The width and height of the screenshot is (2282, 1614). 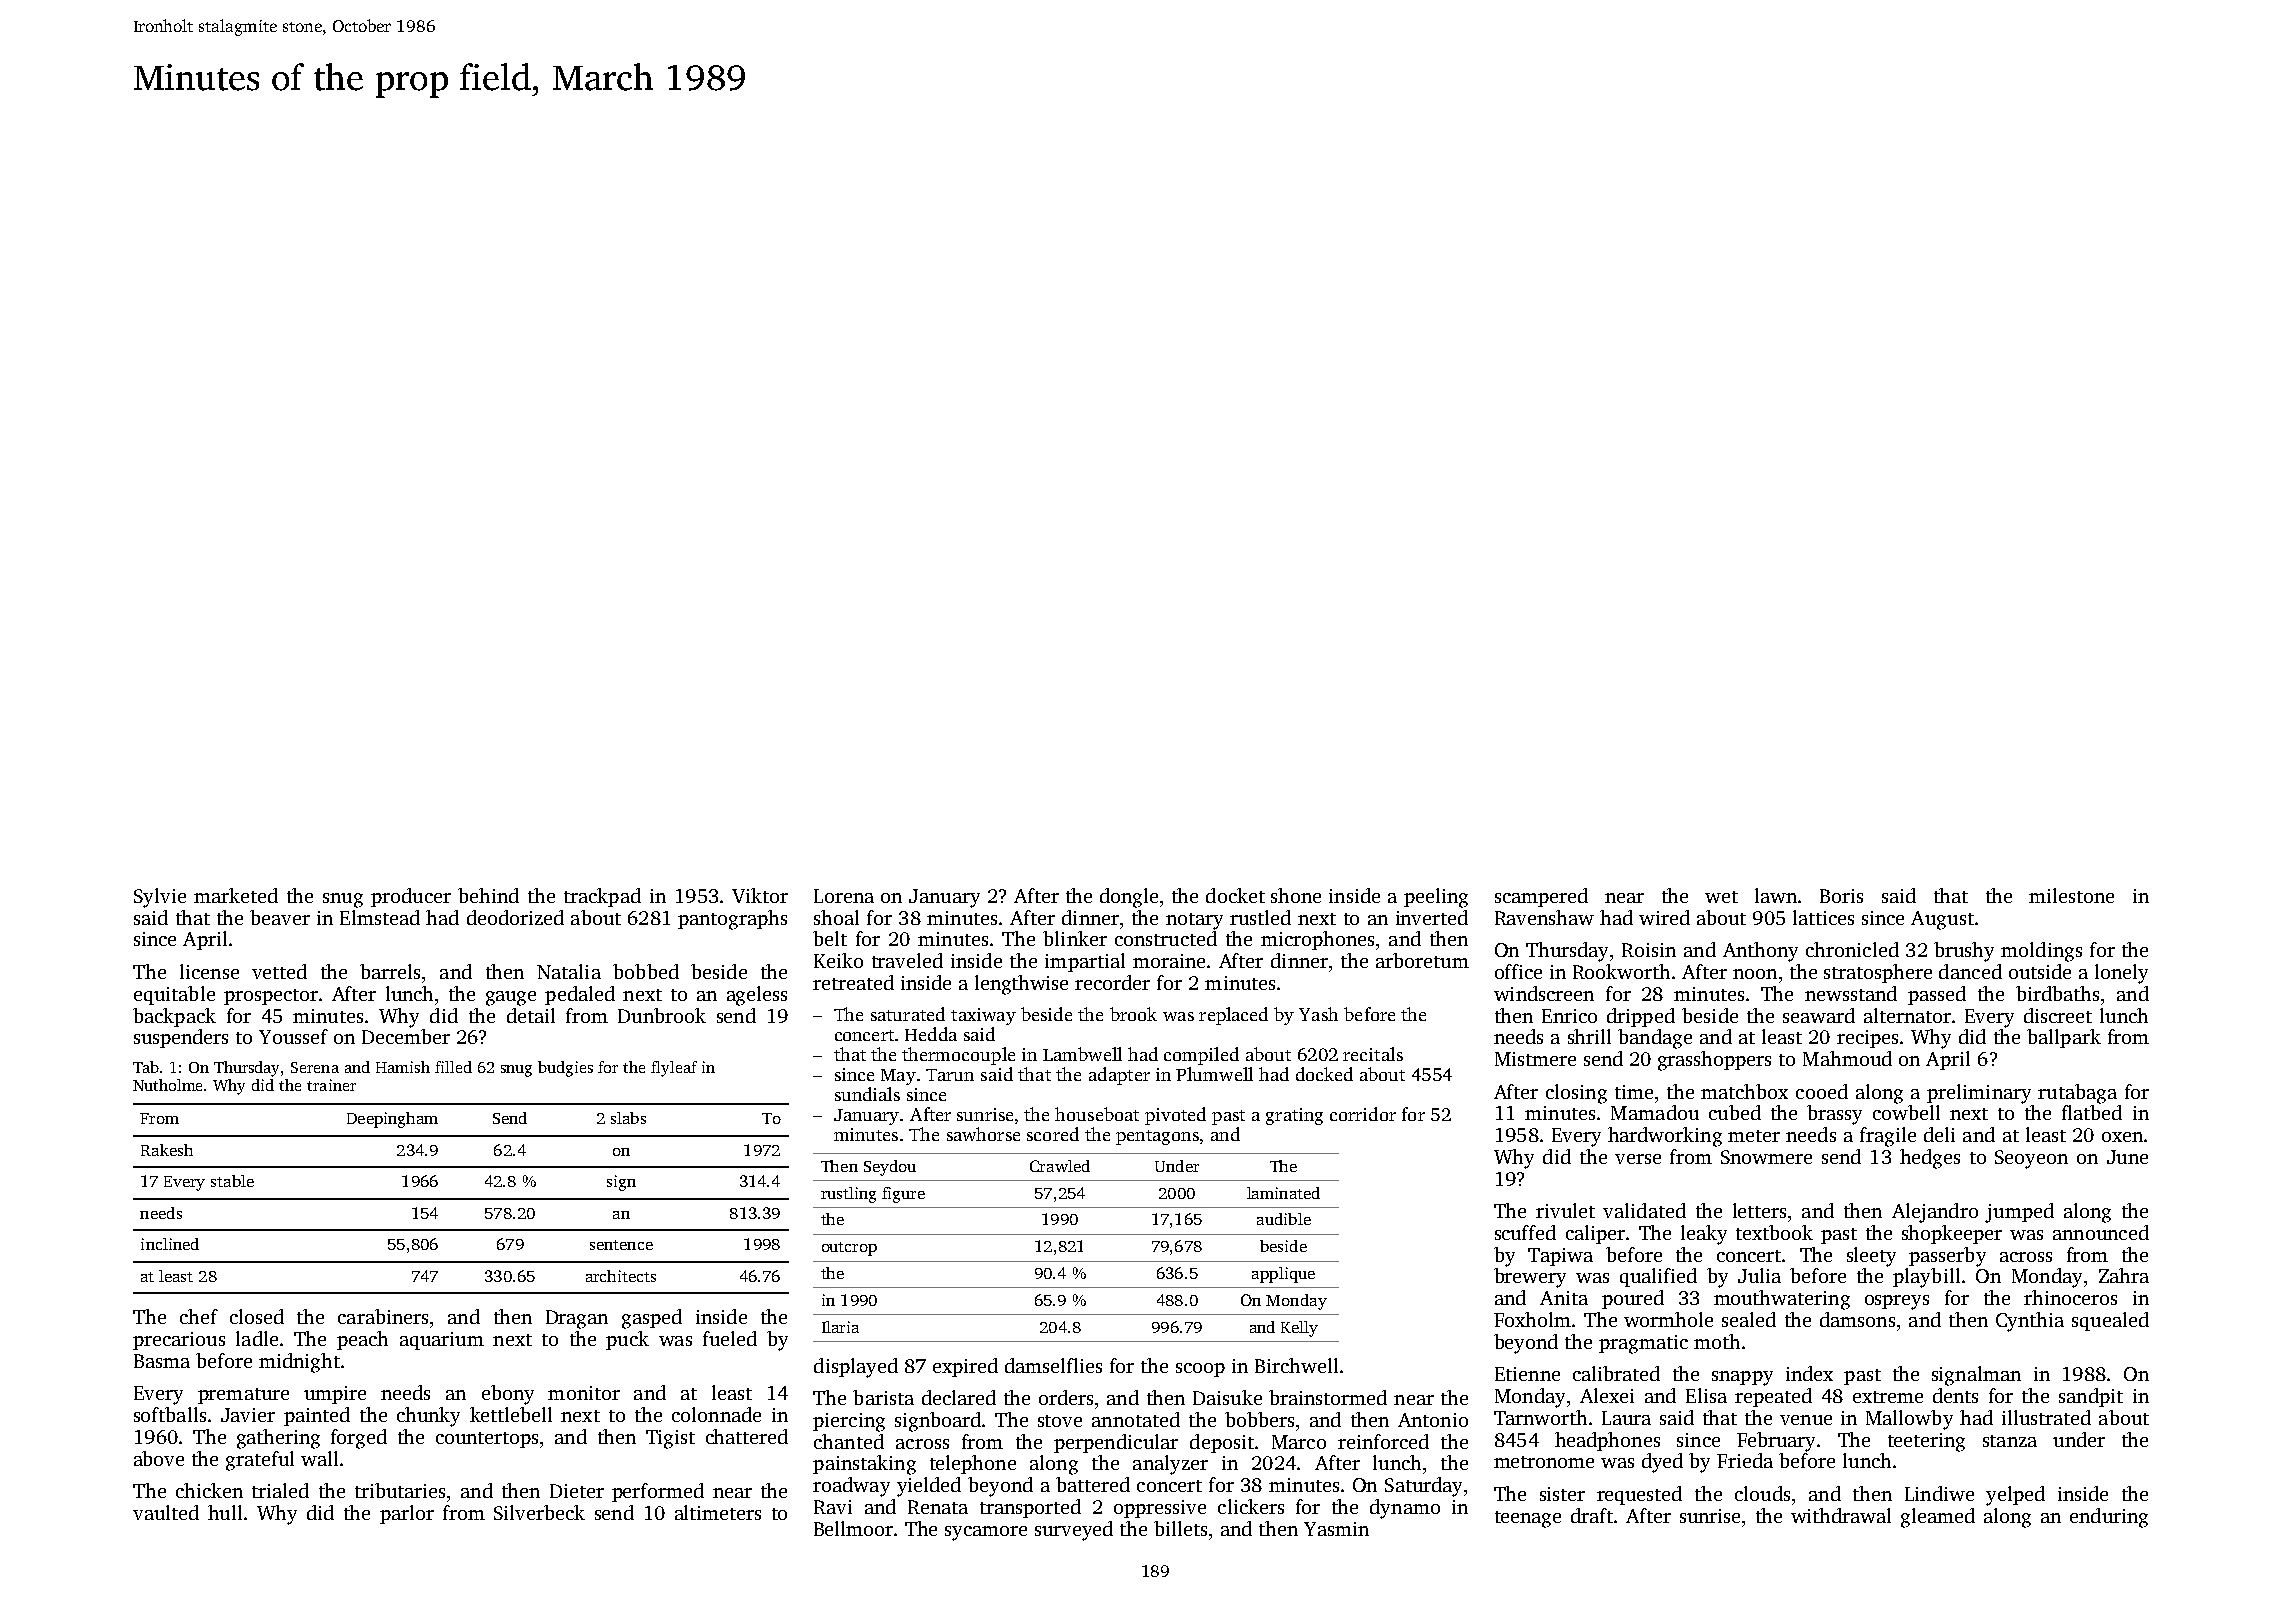 What do you see at coordinates (1841, 896) in the screenshot?
I see `Boris` at bounding box center [1841, 896].
